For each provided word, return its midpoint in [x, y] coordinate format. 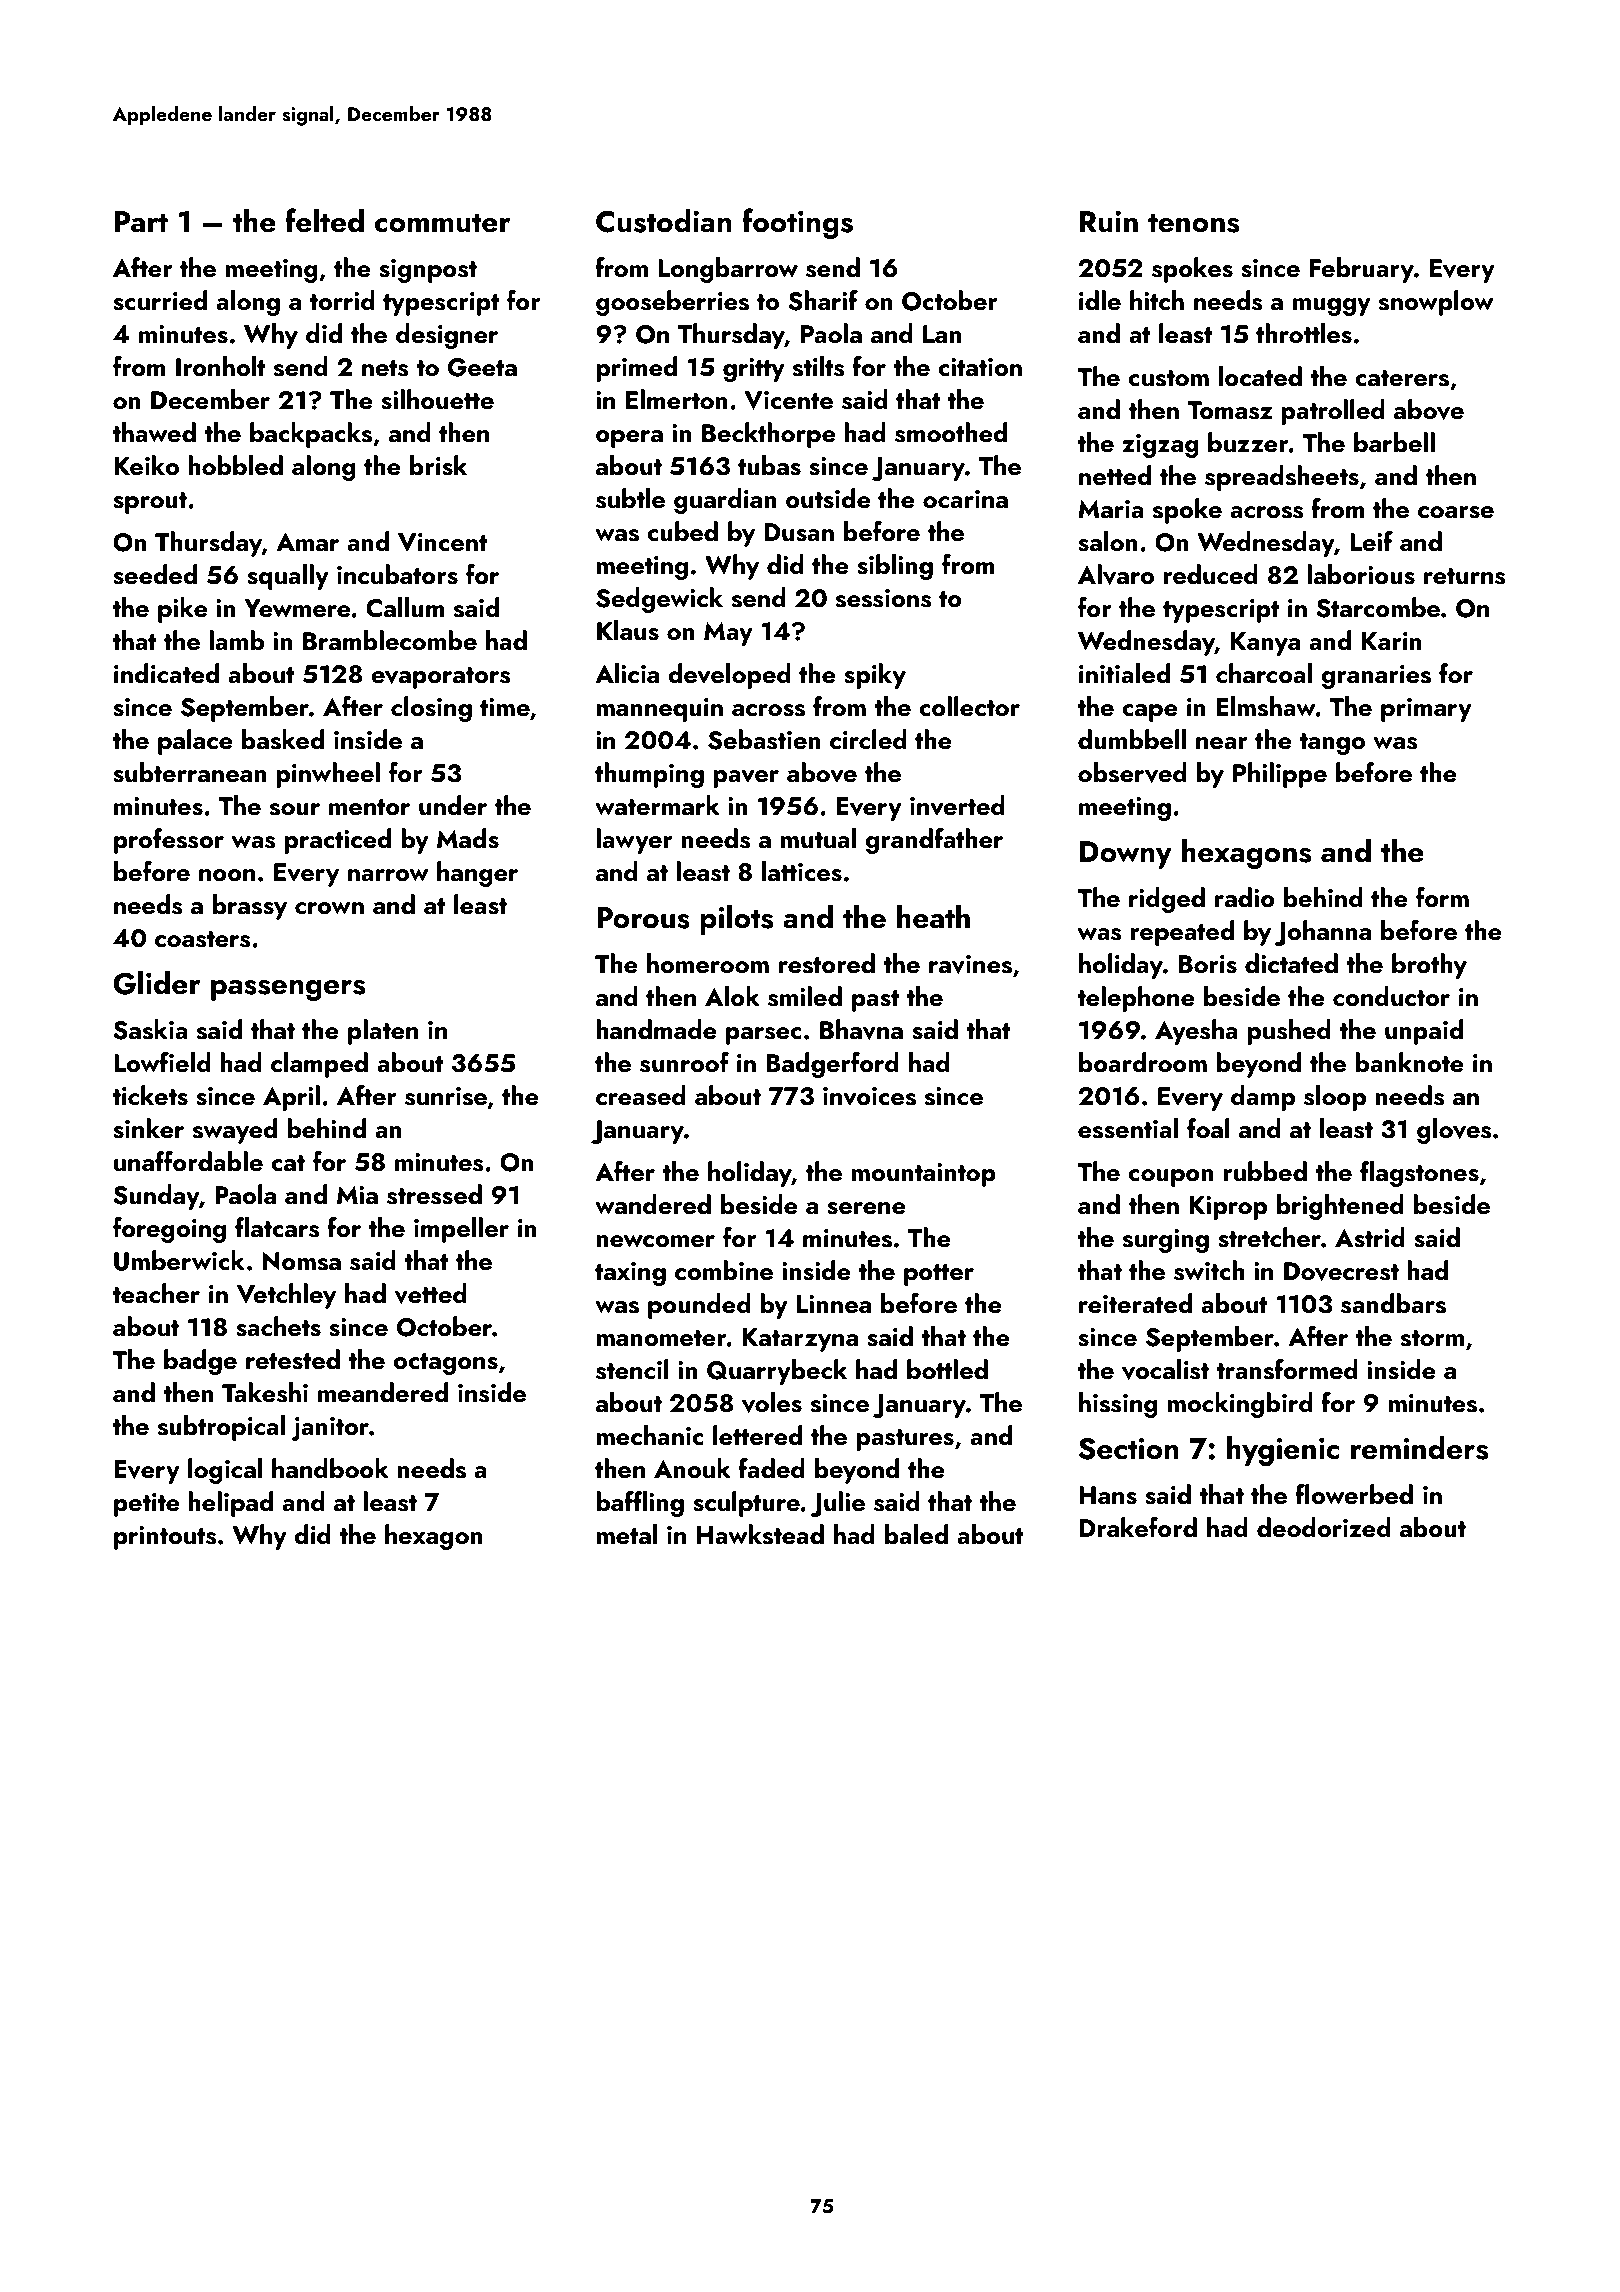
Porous [643, 918]
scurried [160, 300]
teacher [156, 1293]
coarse [1456, 512]
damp [1263, 1098]
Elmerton [677, 399]
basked [283, 739]
